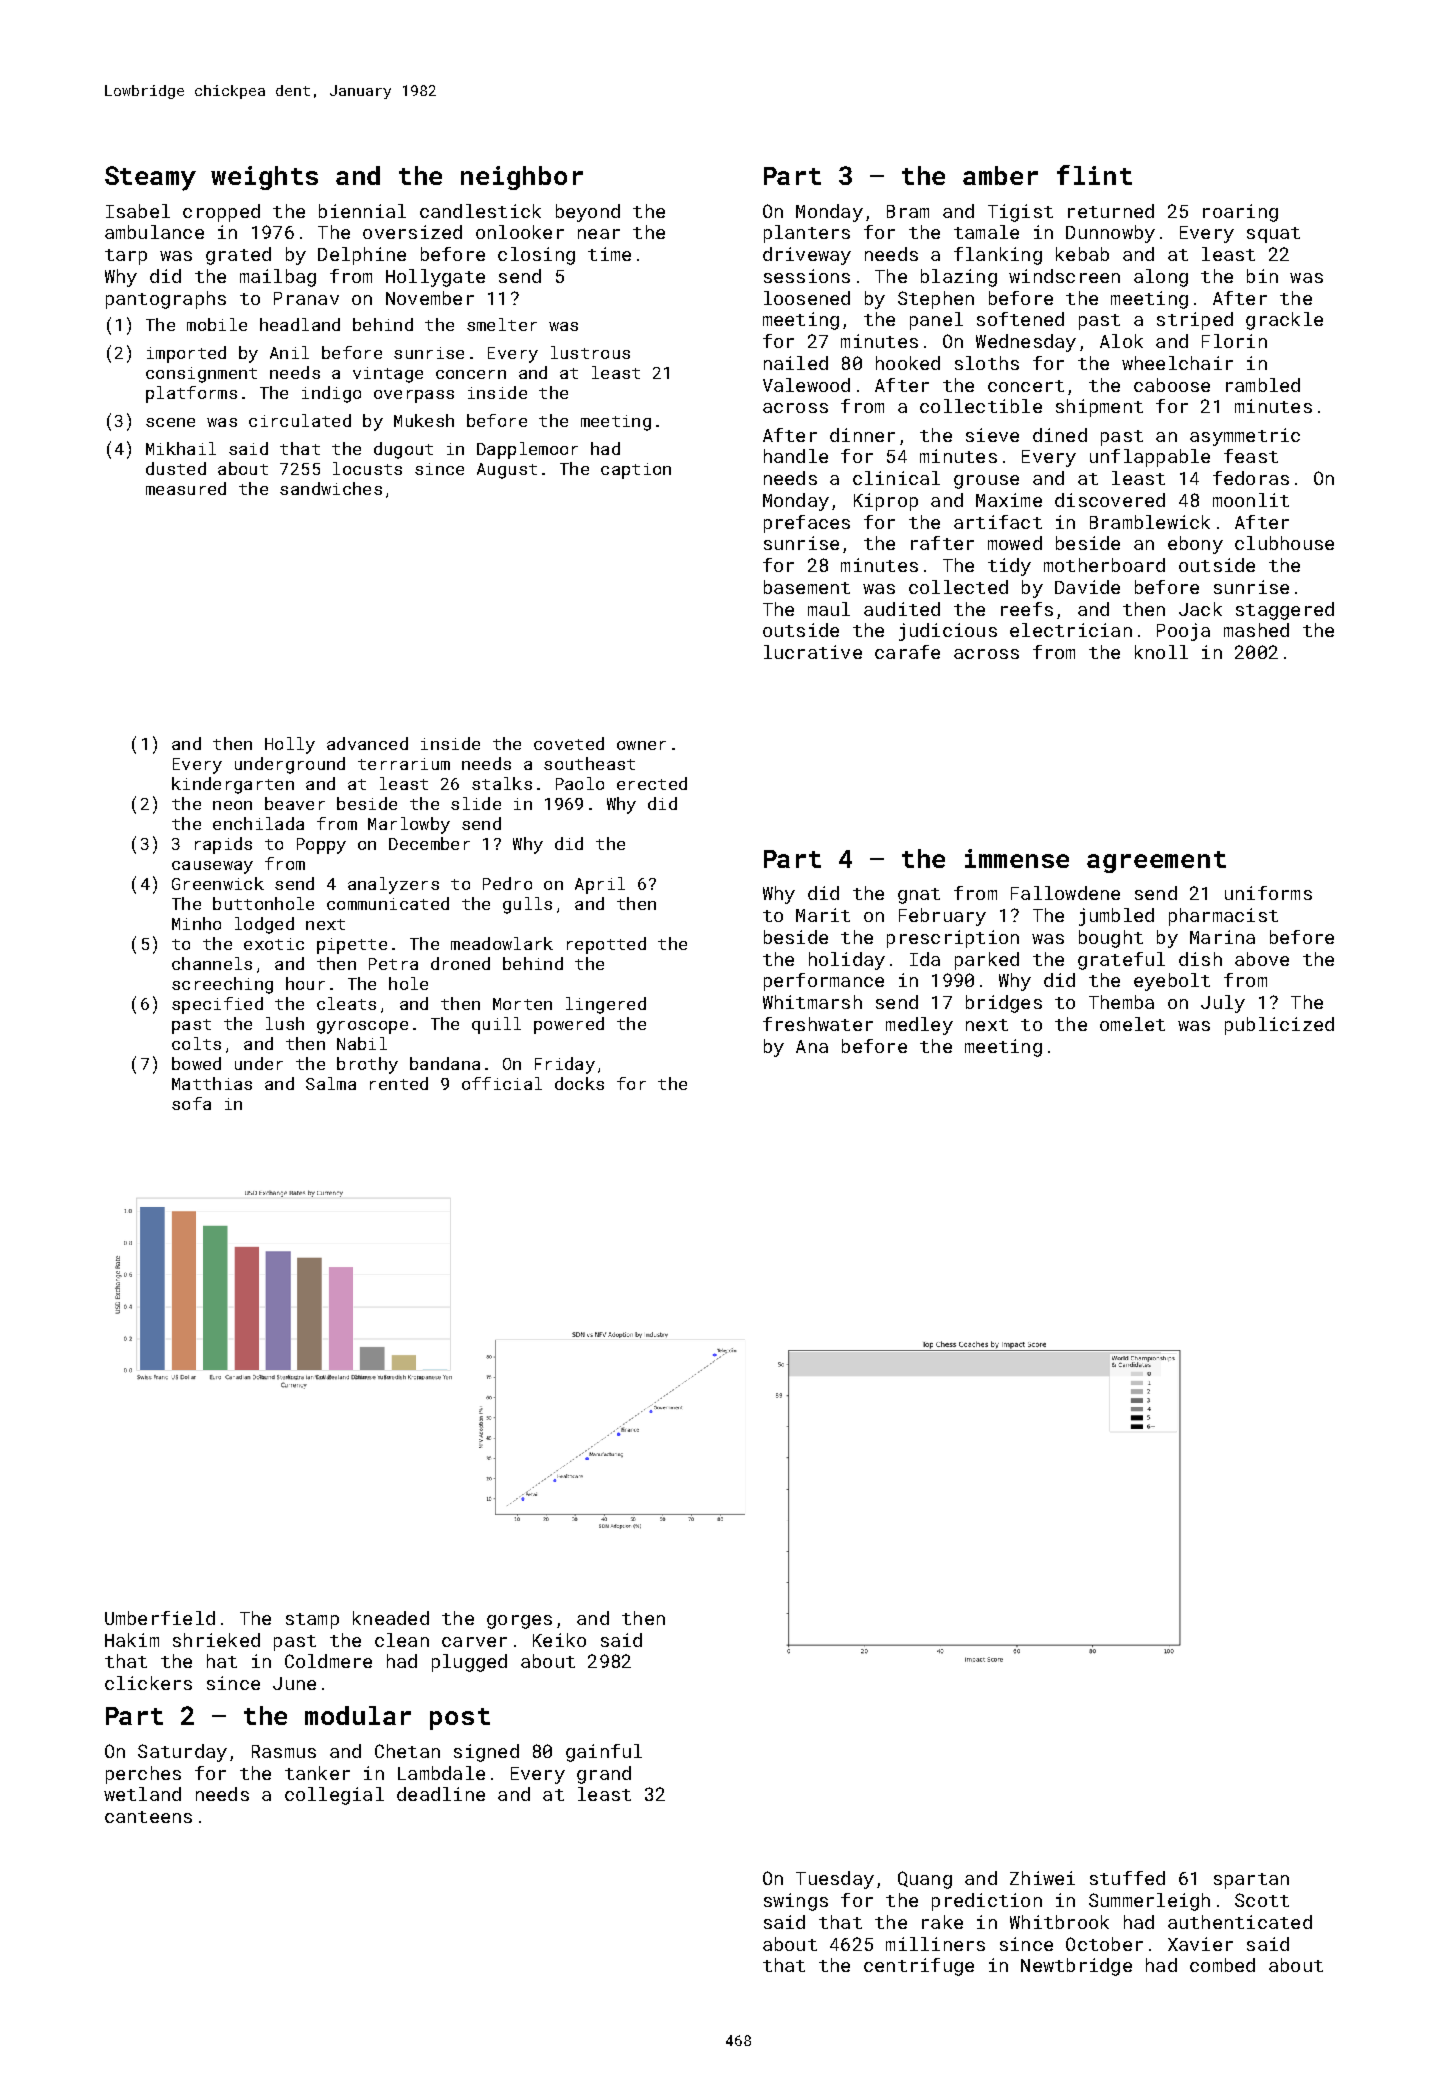 The image size is (1450, 2100). Describe the element at coordinates (1000, 175) in the screenshot. I see `amber` at that location.
